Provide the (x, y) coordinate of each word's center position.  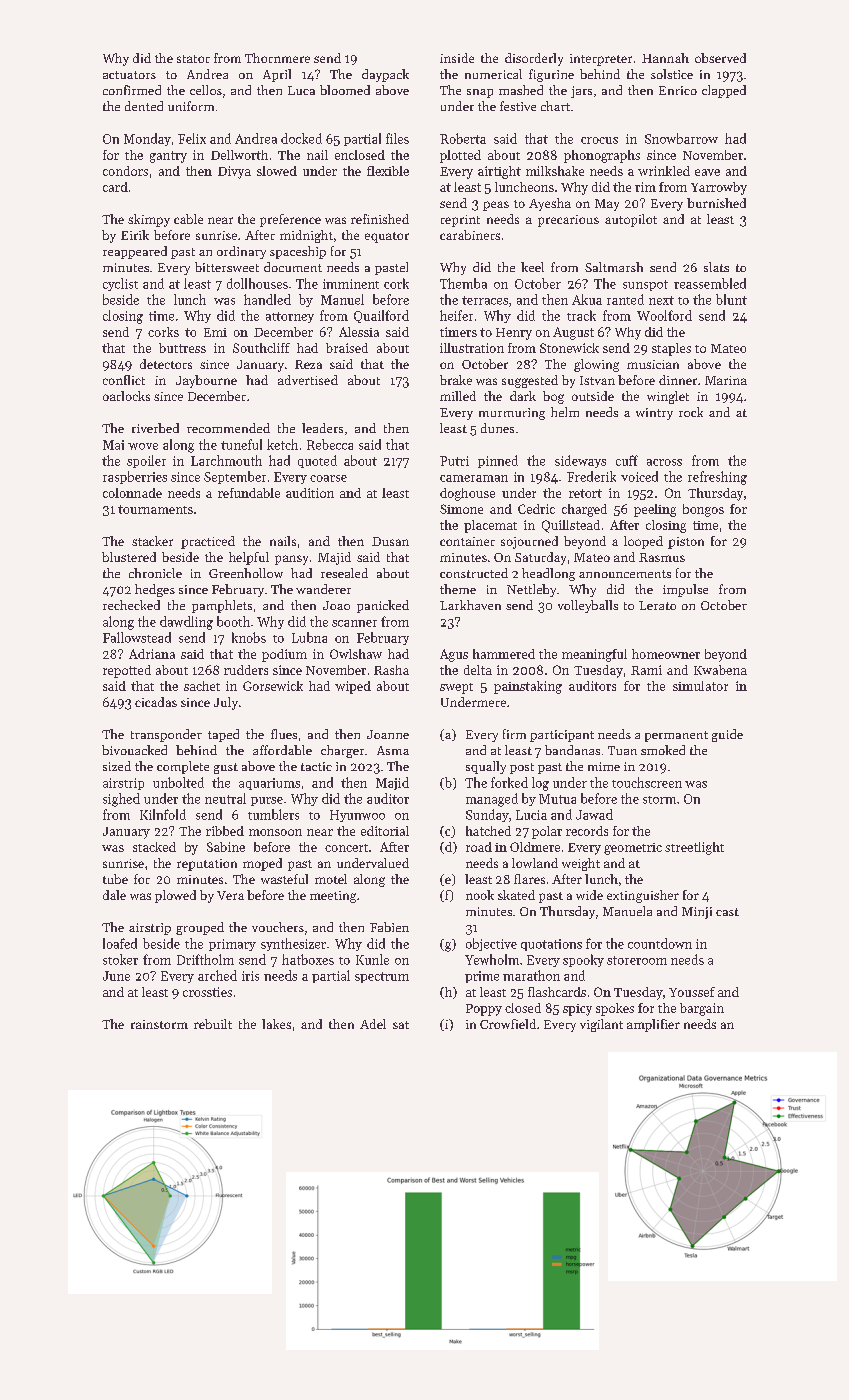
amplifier (653, 1025)
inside (457, 58)
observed (720, 58)
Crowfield (508, 1024)
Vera (230, 895)
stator (193, 59)
